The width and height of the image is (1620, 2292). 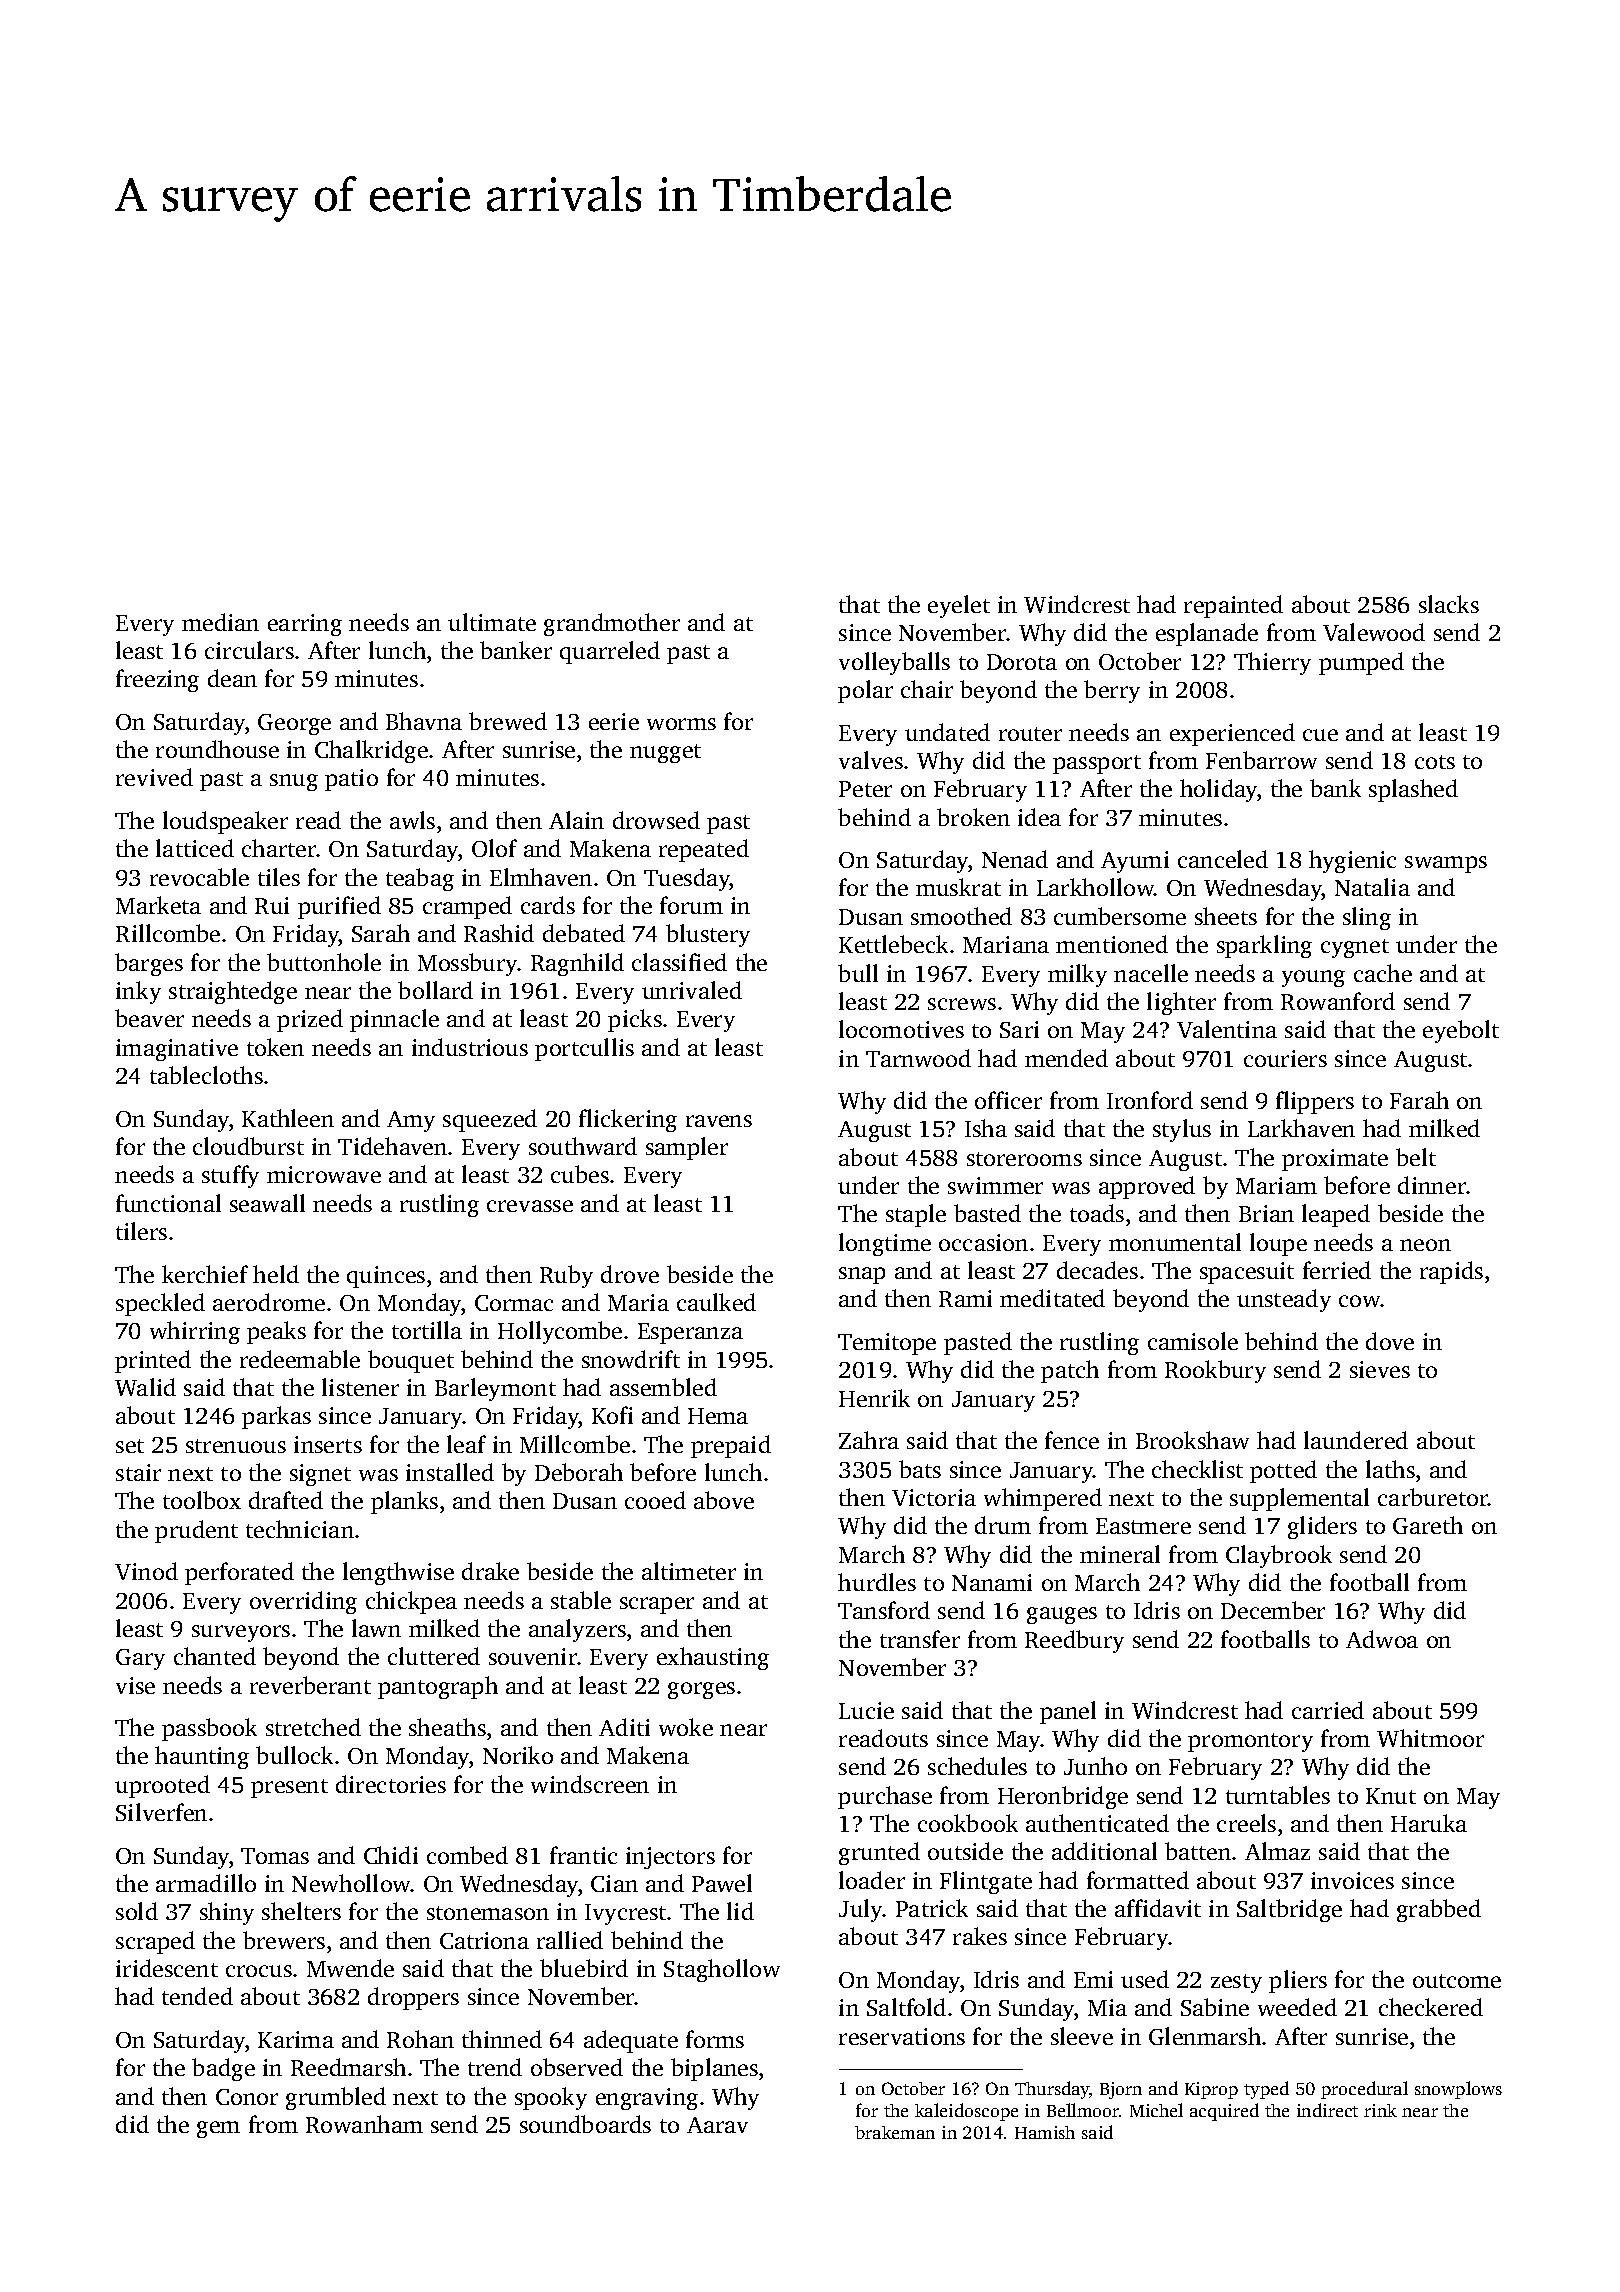 What do you see at coordinates (300, 1359) in the image?
I see `redeemable` at bounding box center [300, 1359].
